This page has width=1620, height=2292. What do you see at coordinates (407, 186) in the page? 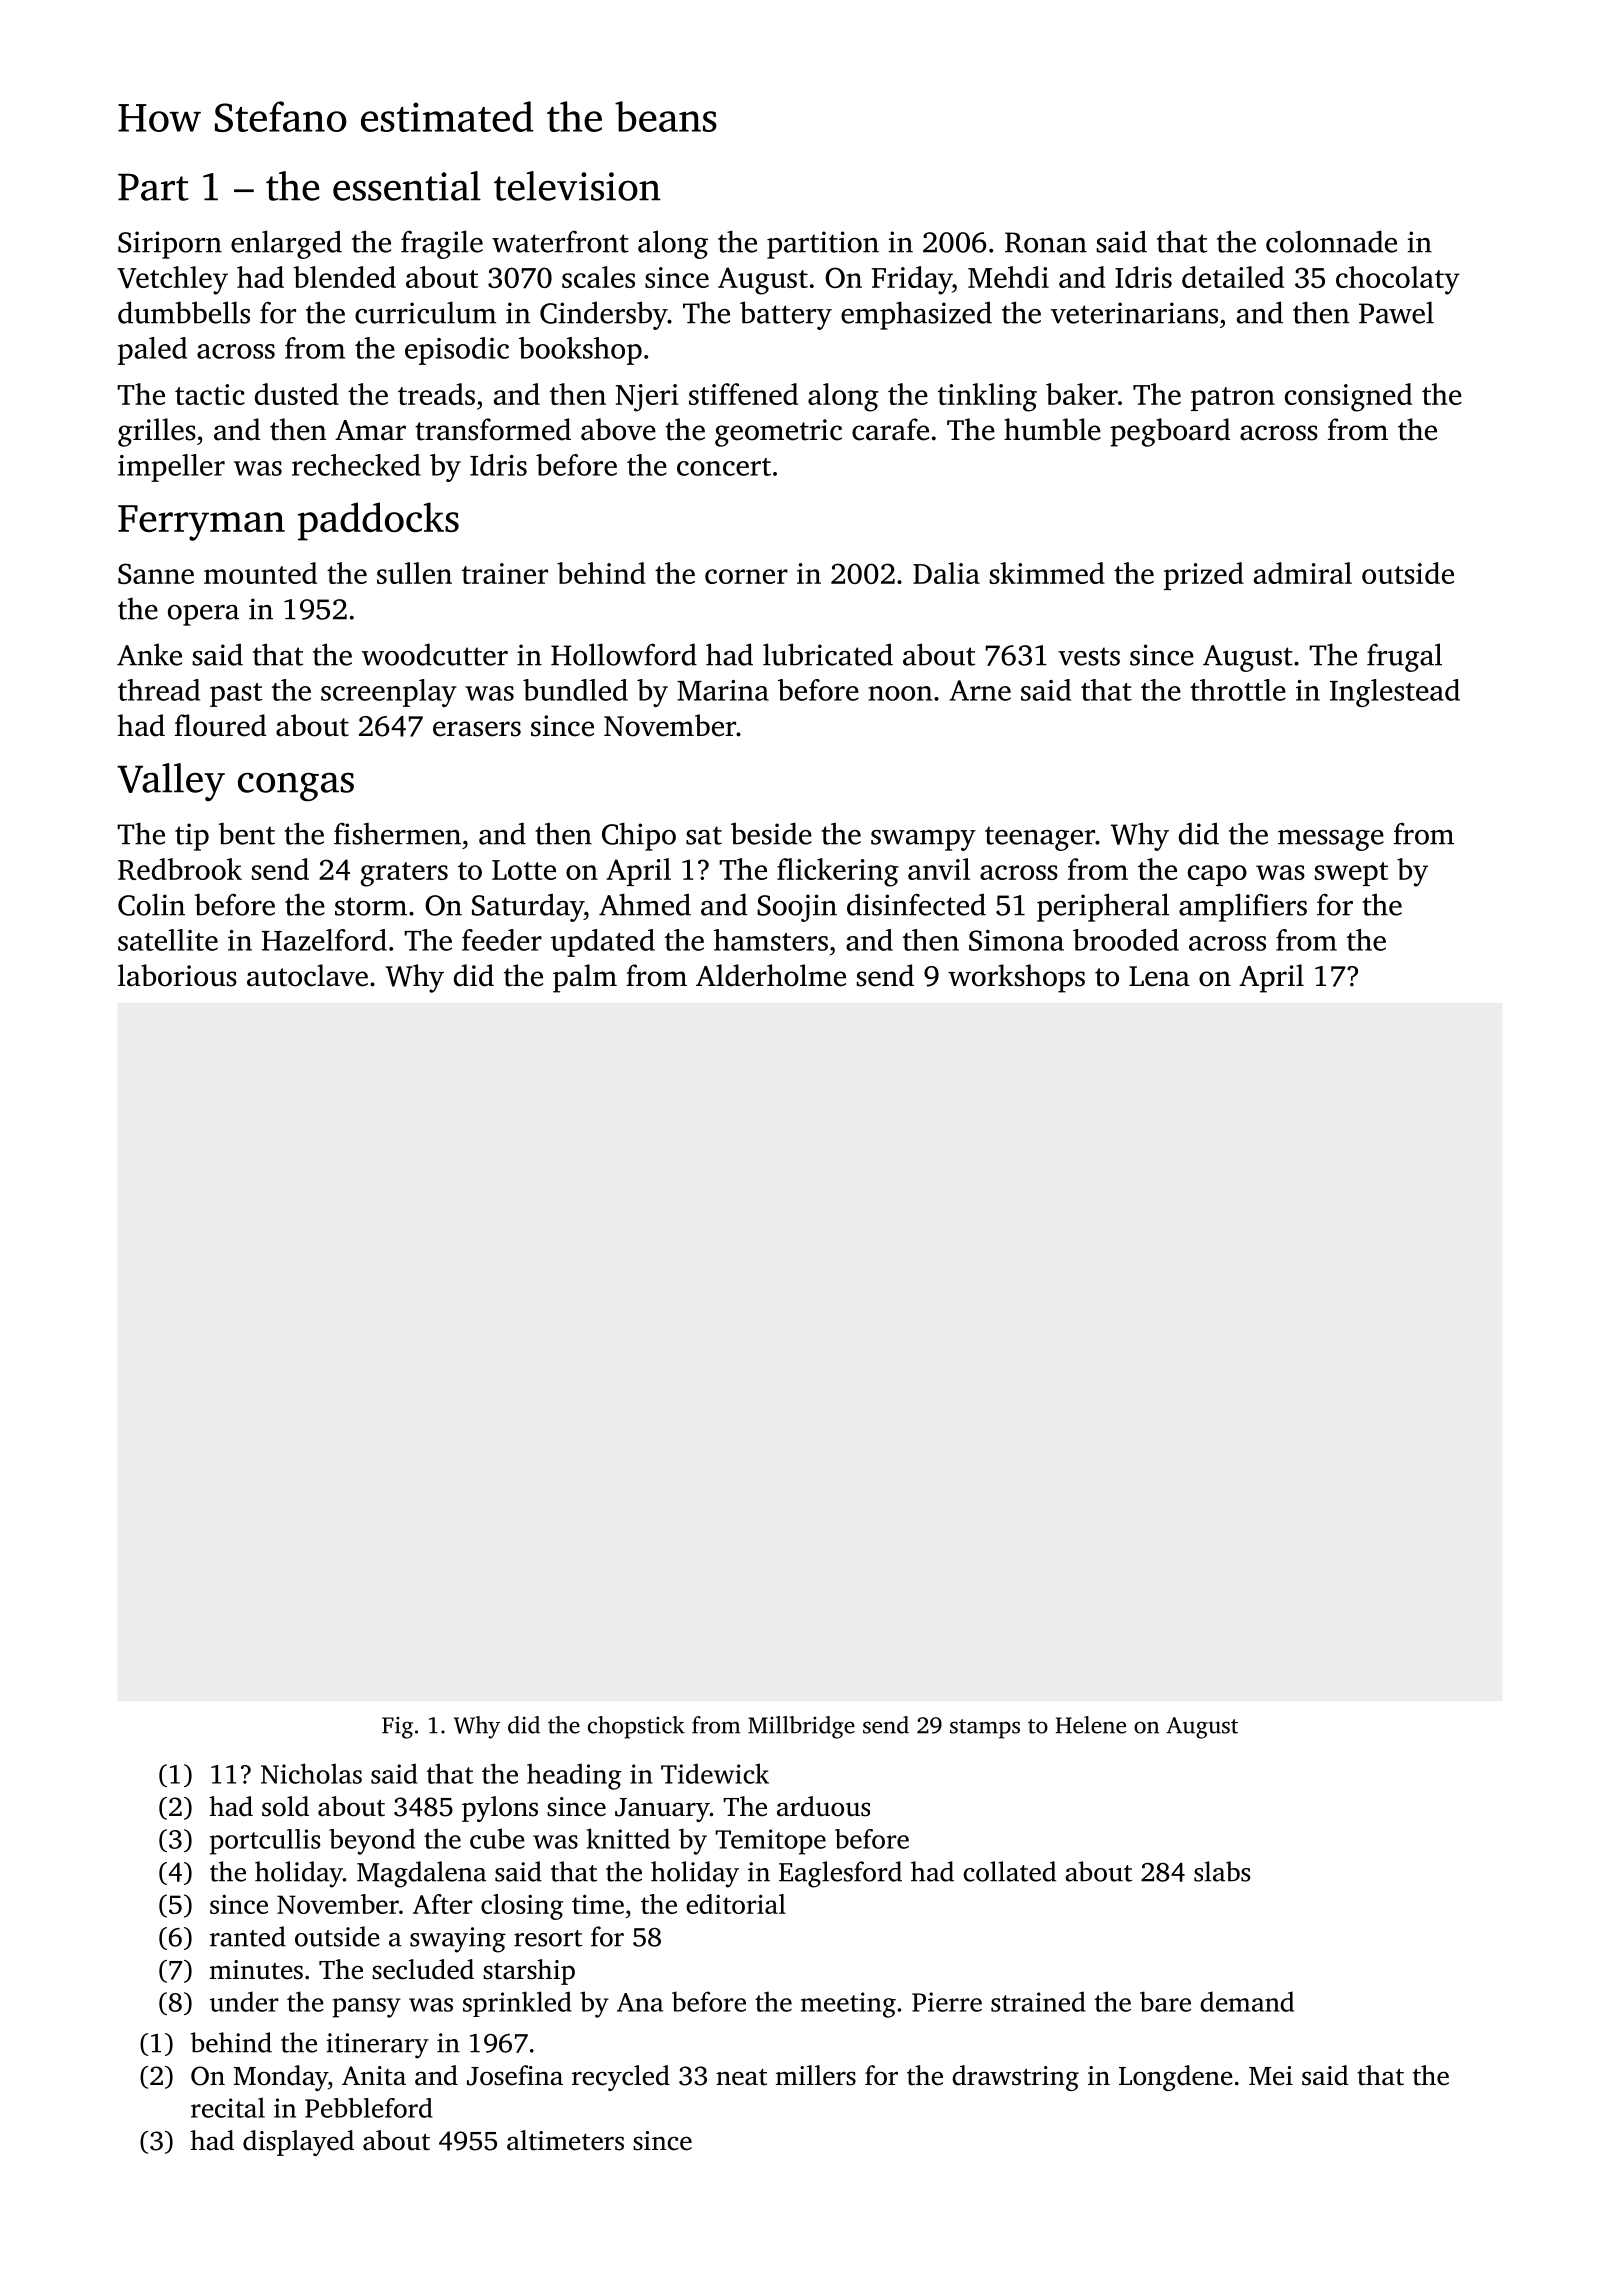
I see `essential` at bounding box center [407, 186].
